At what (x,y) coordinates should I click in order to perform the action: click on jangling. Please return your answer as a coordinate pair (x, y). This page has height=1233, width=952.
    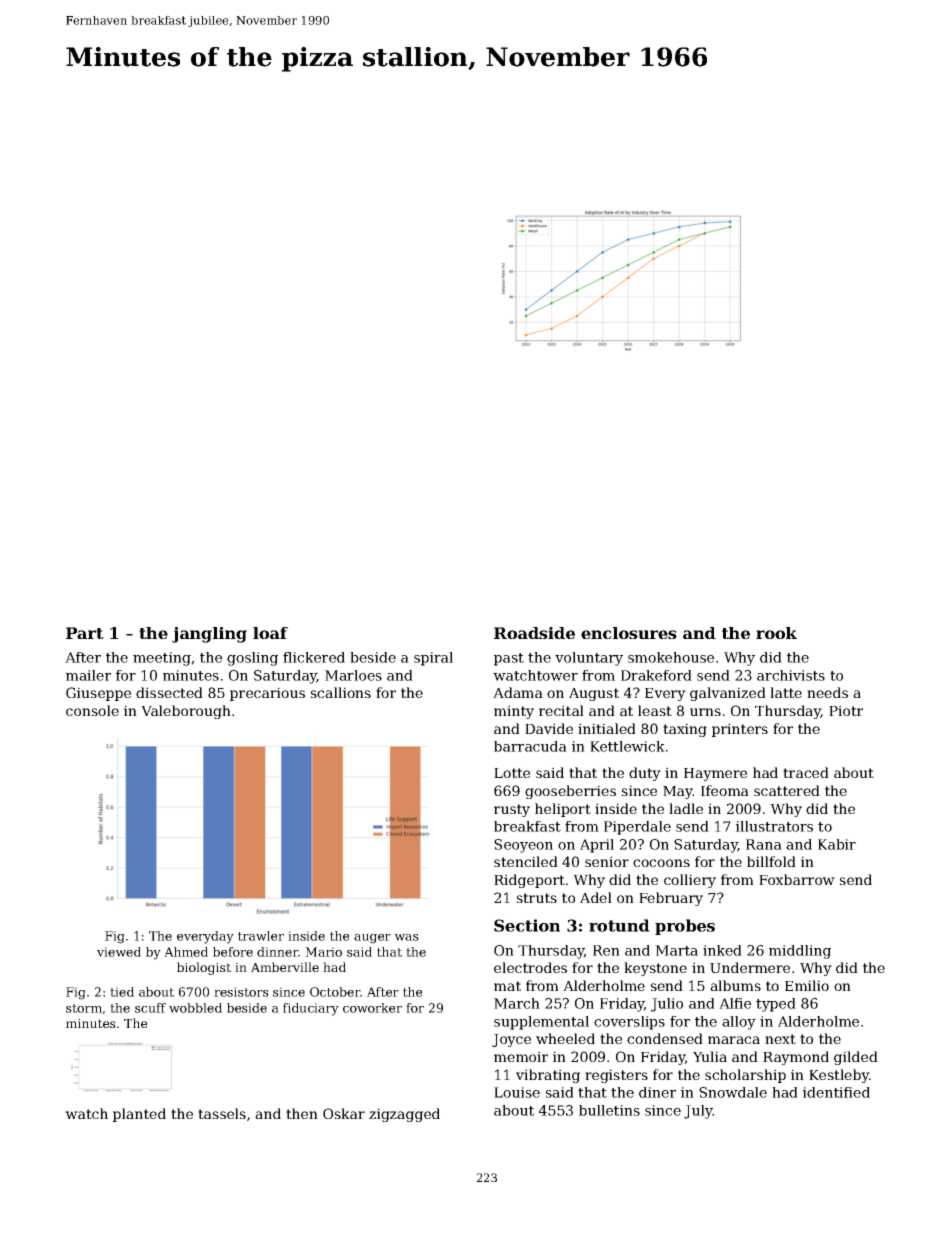
    Looking at the image, I should click on (209, 635).
